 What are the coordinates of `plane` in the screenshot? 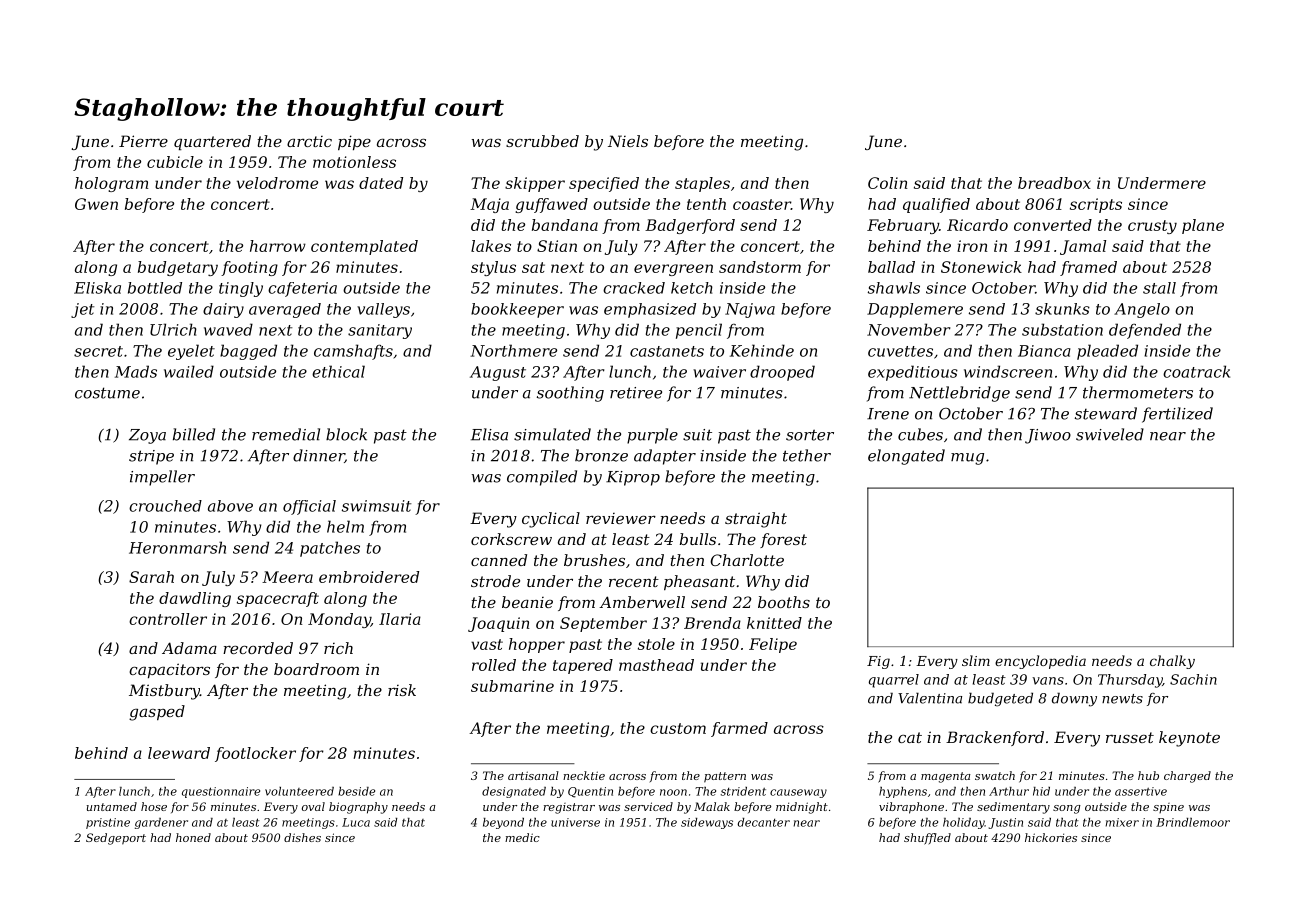 It's located at (1203, 226).
